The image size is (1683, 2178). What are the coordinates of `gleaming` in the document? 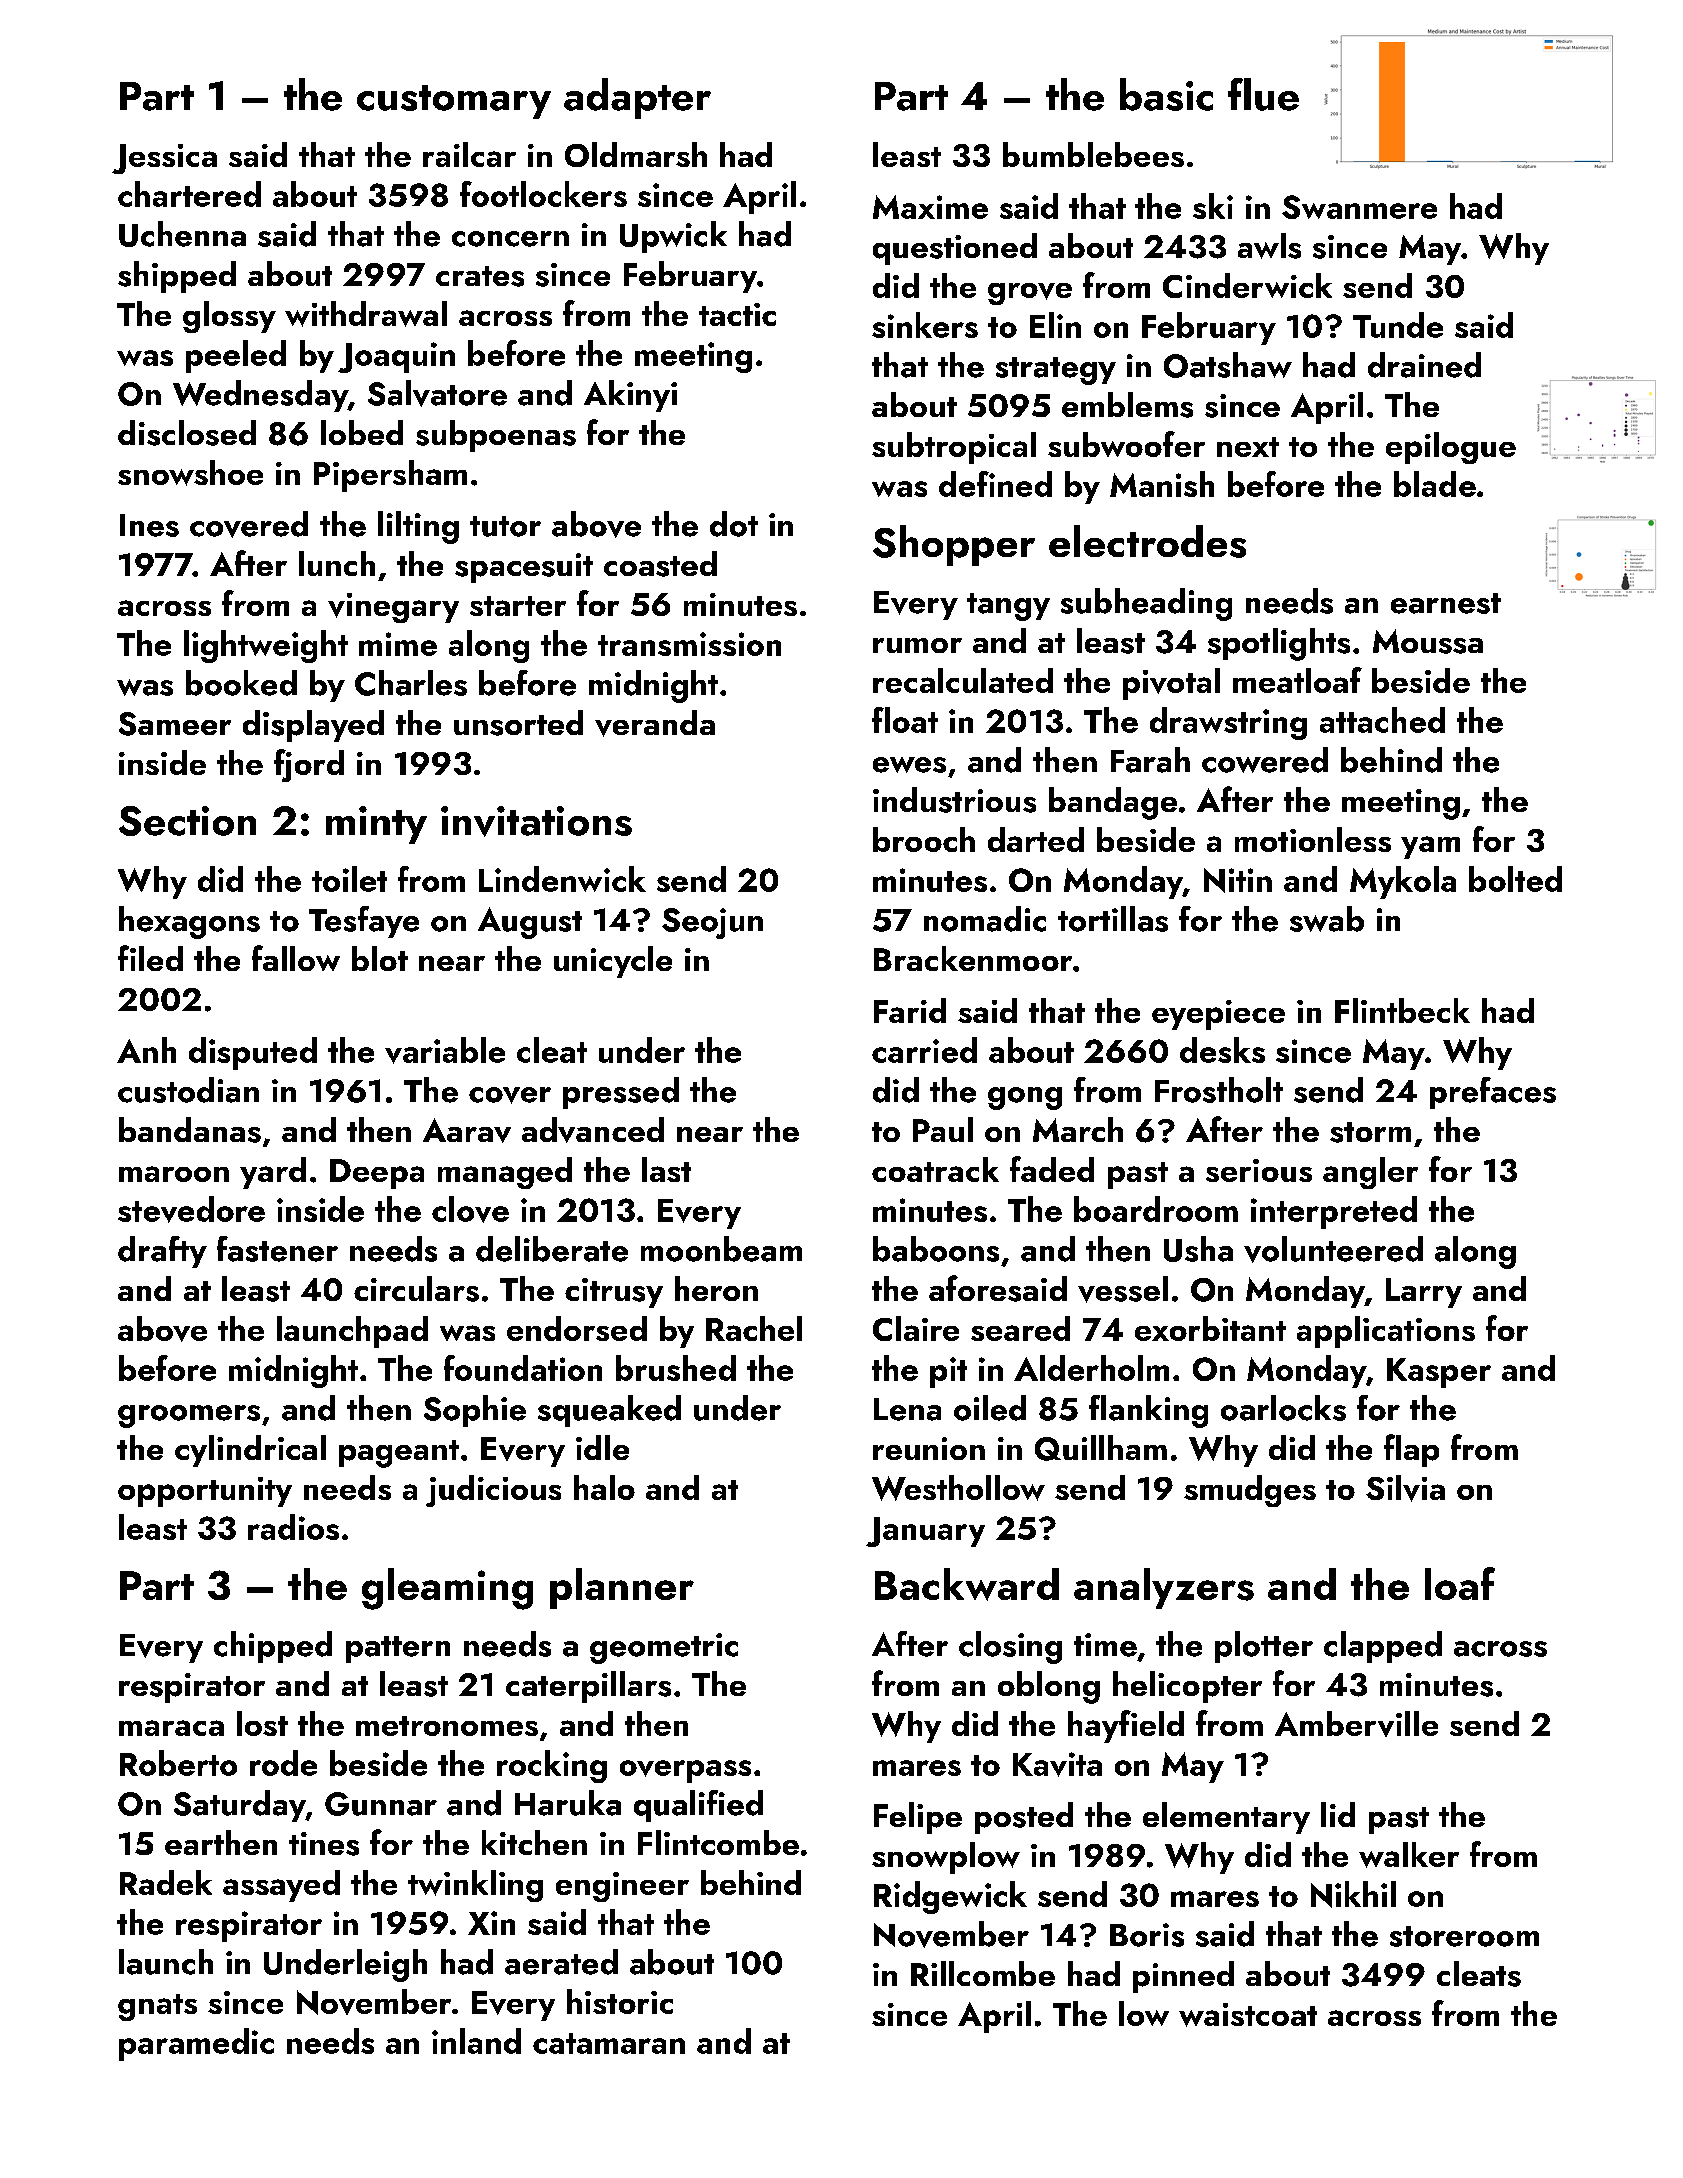 It's located at (447, 1589).
